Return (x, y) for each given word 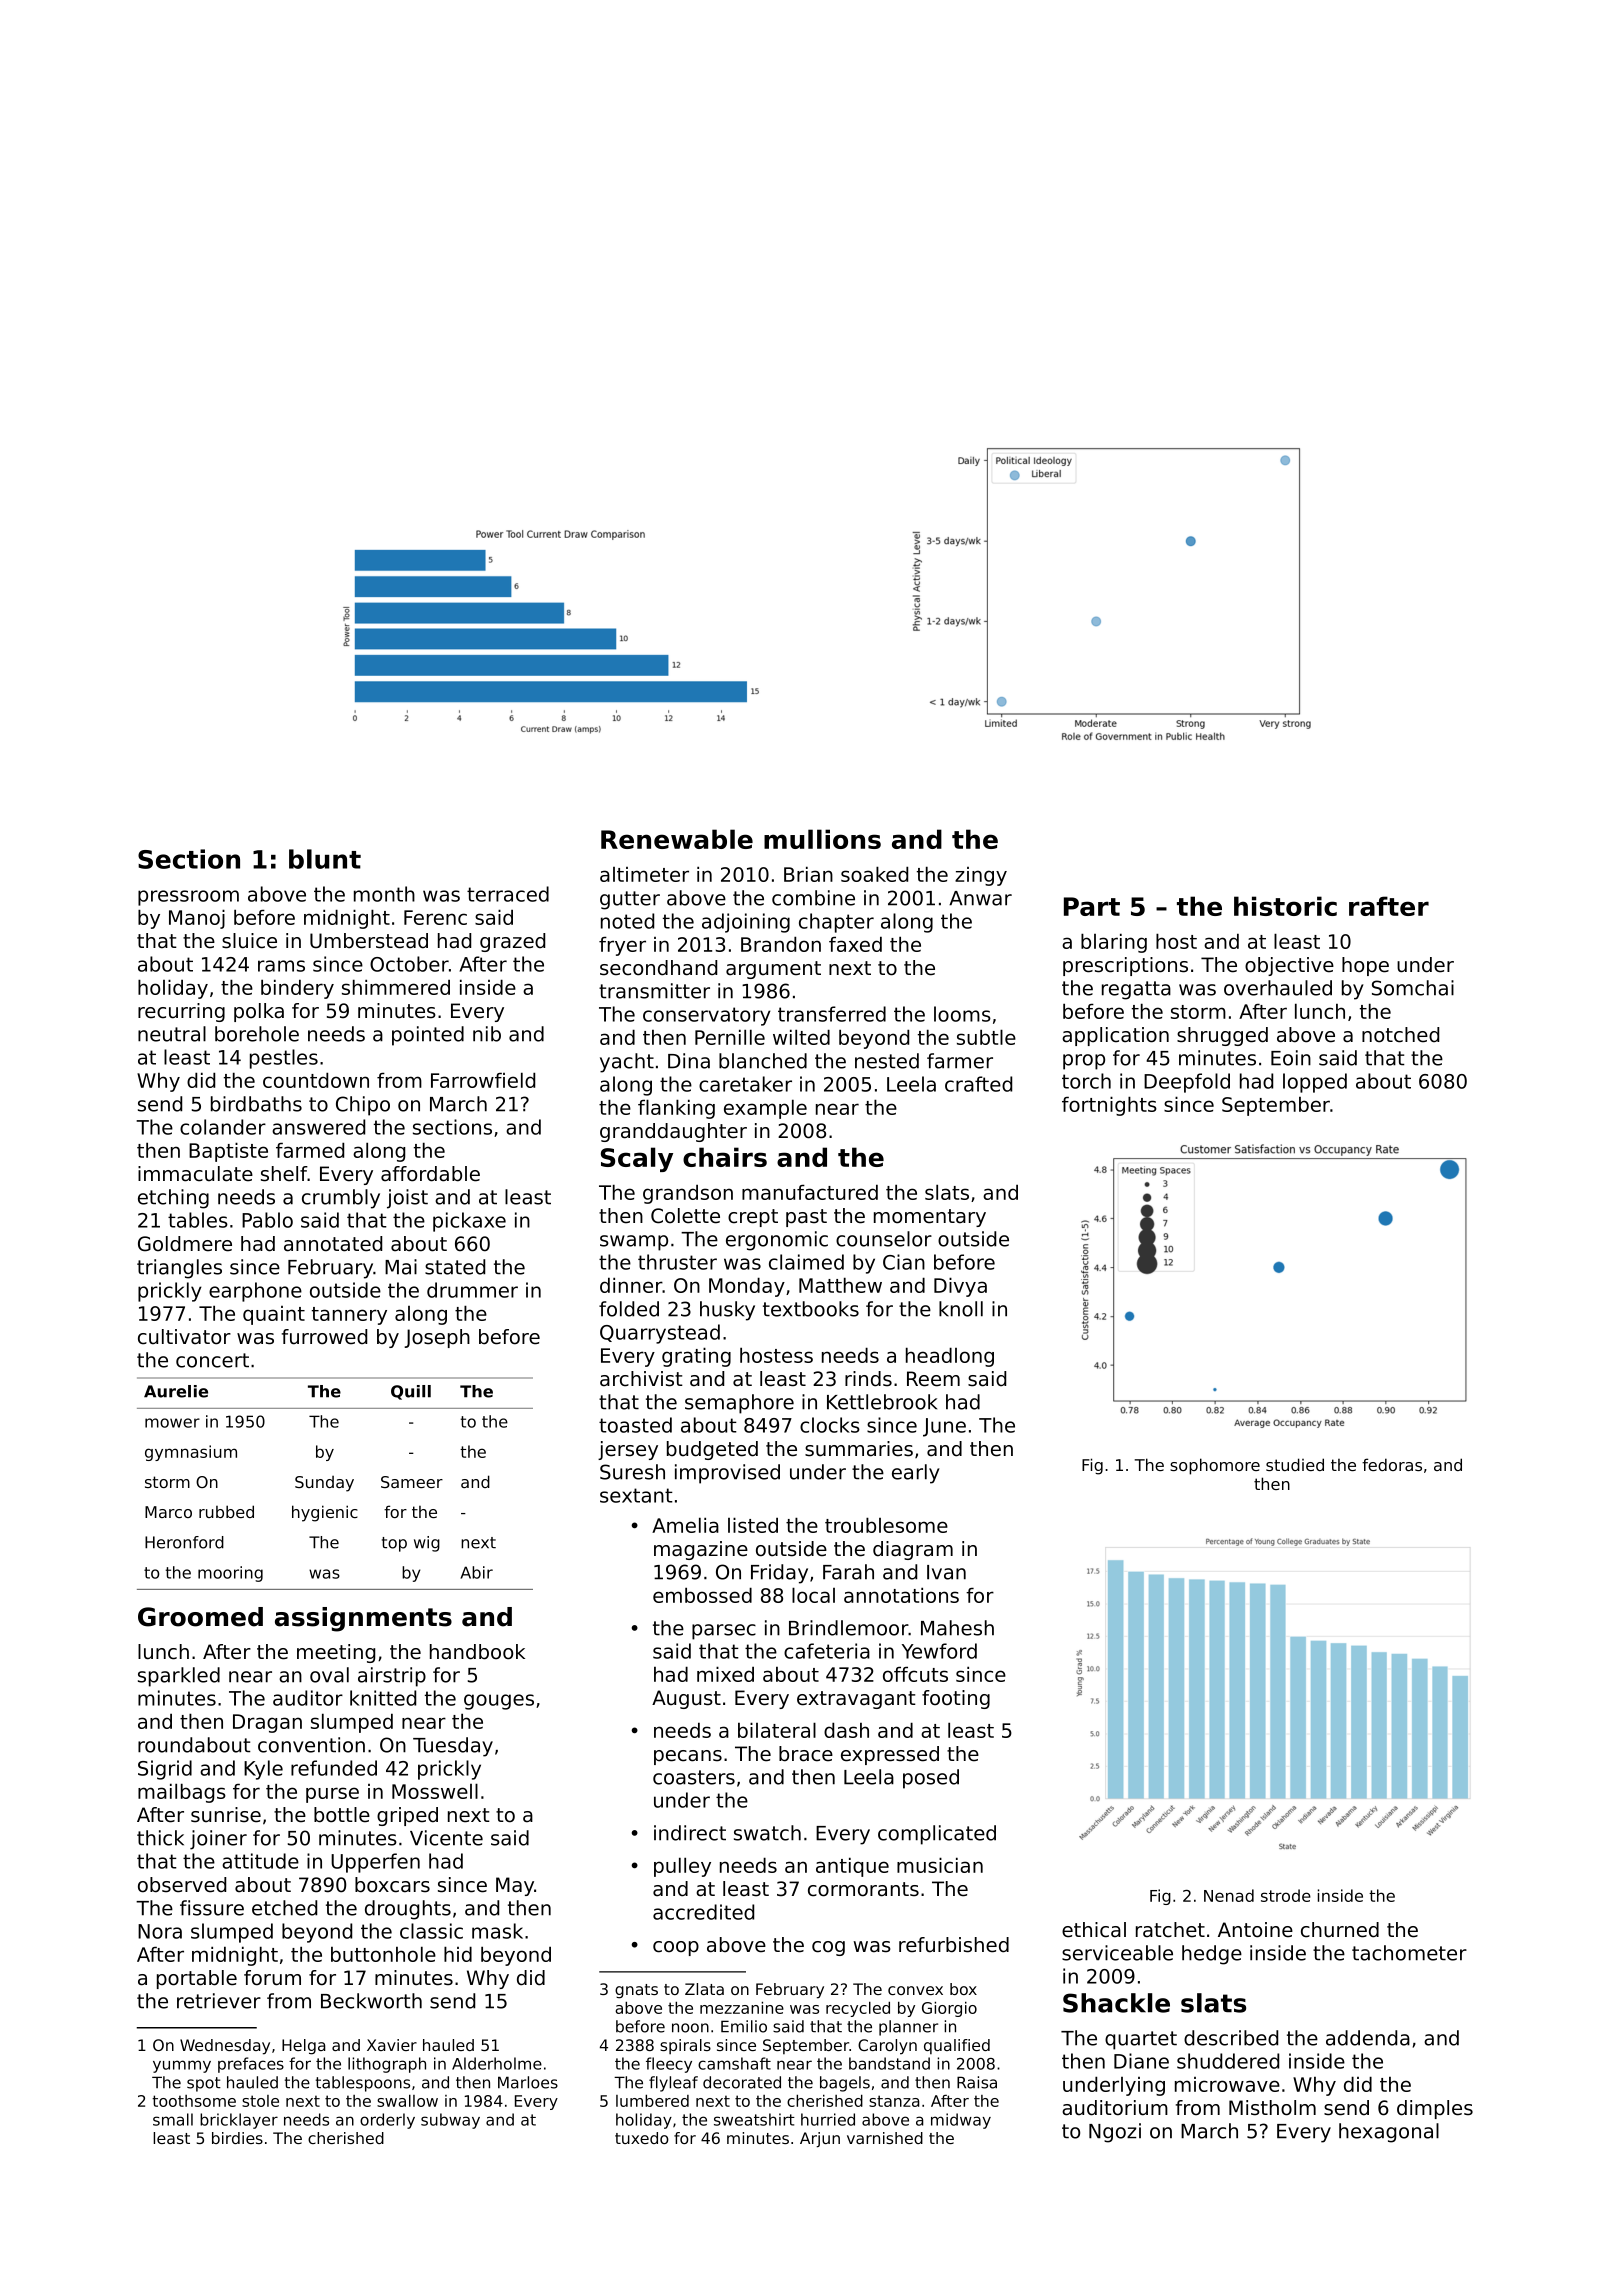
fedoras (1392, 1464)
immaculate (195, 1174)
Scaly (637, 1159)
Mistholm (1272, 2108)
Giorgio (949, 2009)
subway (450, 2121)
